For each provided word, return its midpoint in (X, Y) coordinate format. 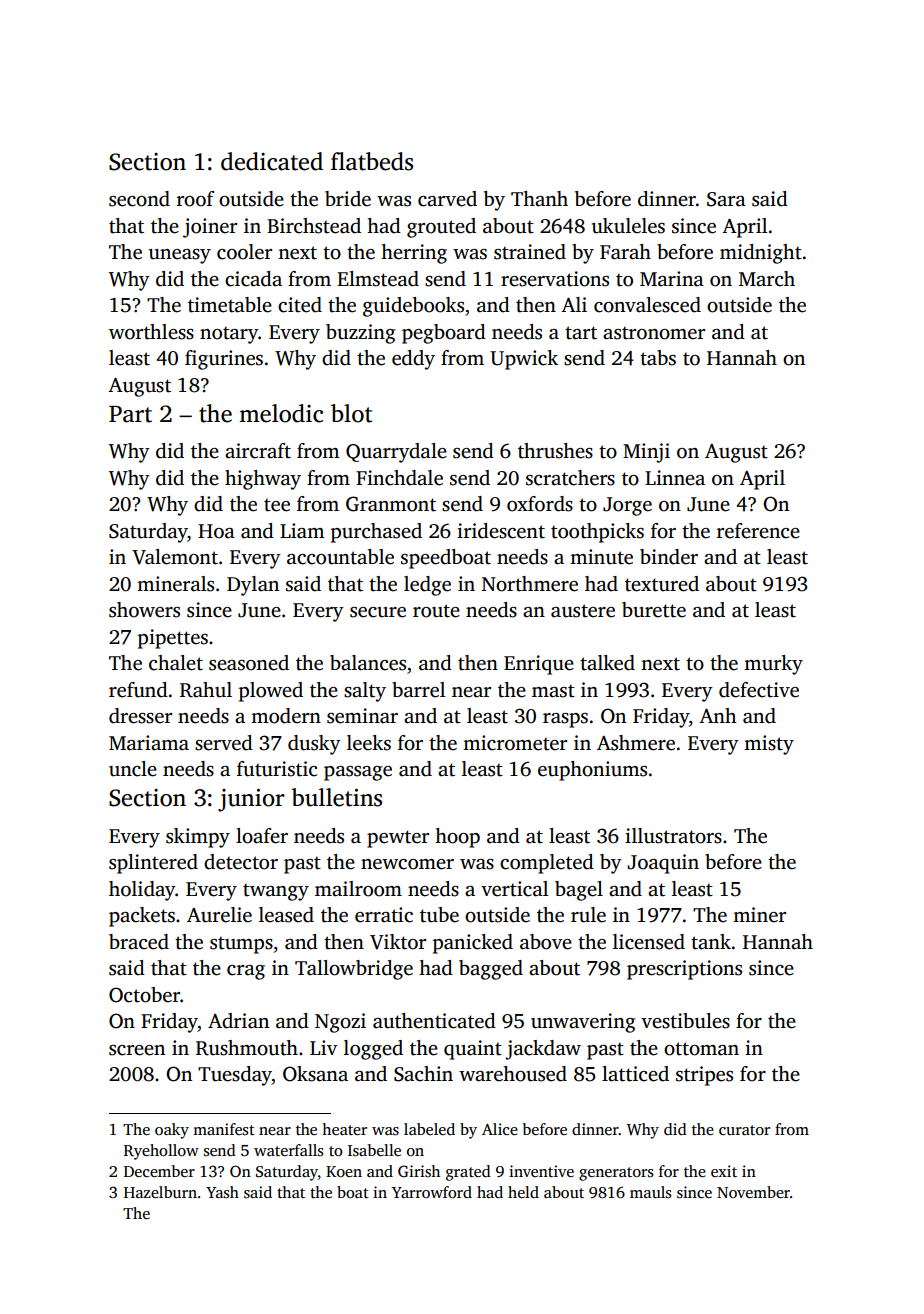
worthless (151, 332)
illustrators (673, 836)
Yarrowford (432, 1192)
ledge (427, 586)
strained (530, 252)
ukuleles (628, 226)
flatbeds (372, 161)
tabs (658, 358)
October (144, 995)
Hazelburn (160, 1192)
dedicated (272, 161)
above (546, 942)
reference (758, 531)
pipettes (173, 639)
